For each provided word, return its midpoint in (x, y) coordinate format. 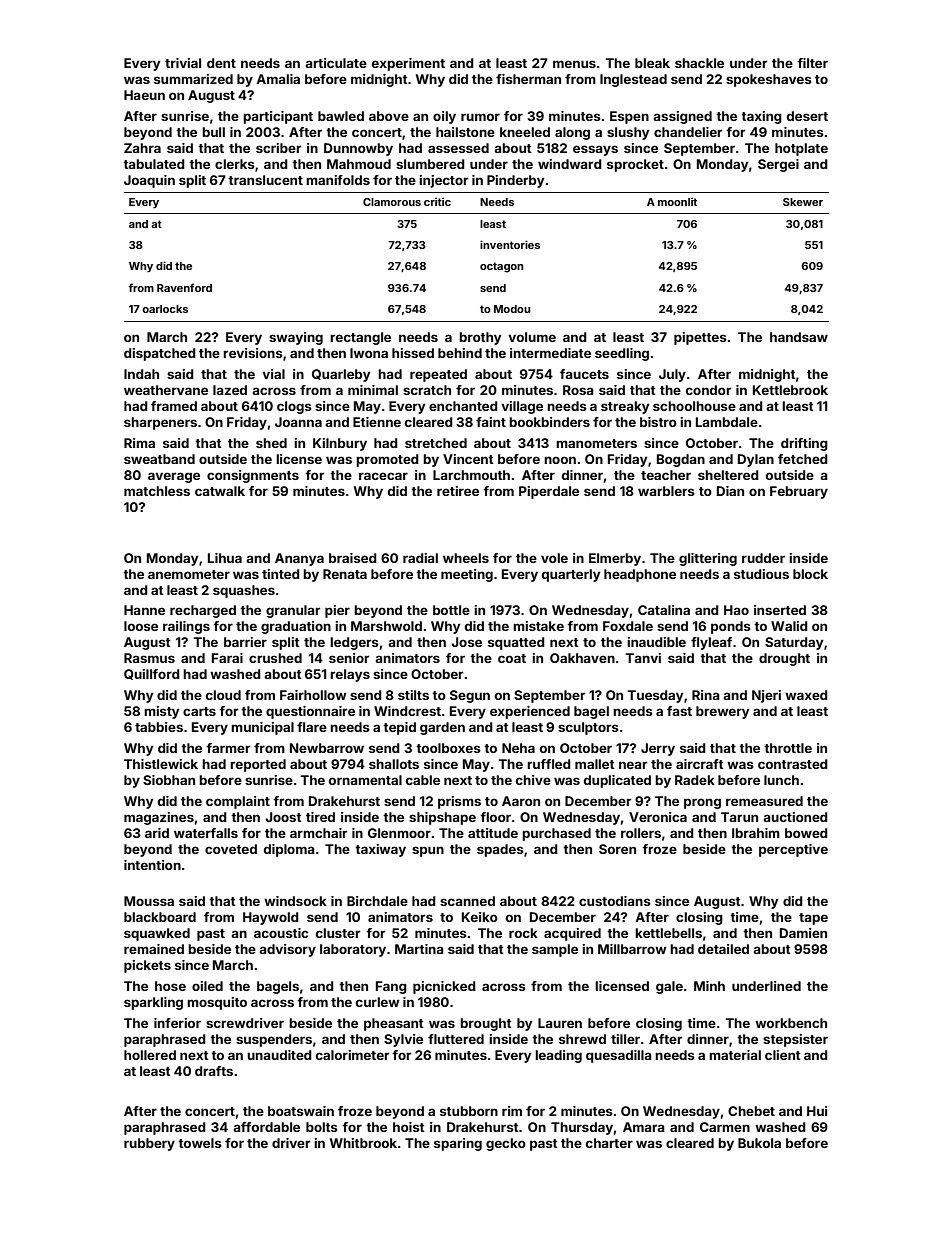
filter (812, 63)
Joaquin (149, 181)
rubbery (149, 1144)
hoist (409, 1127)
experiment (408, 64)
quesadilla (619, 1056)
